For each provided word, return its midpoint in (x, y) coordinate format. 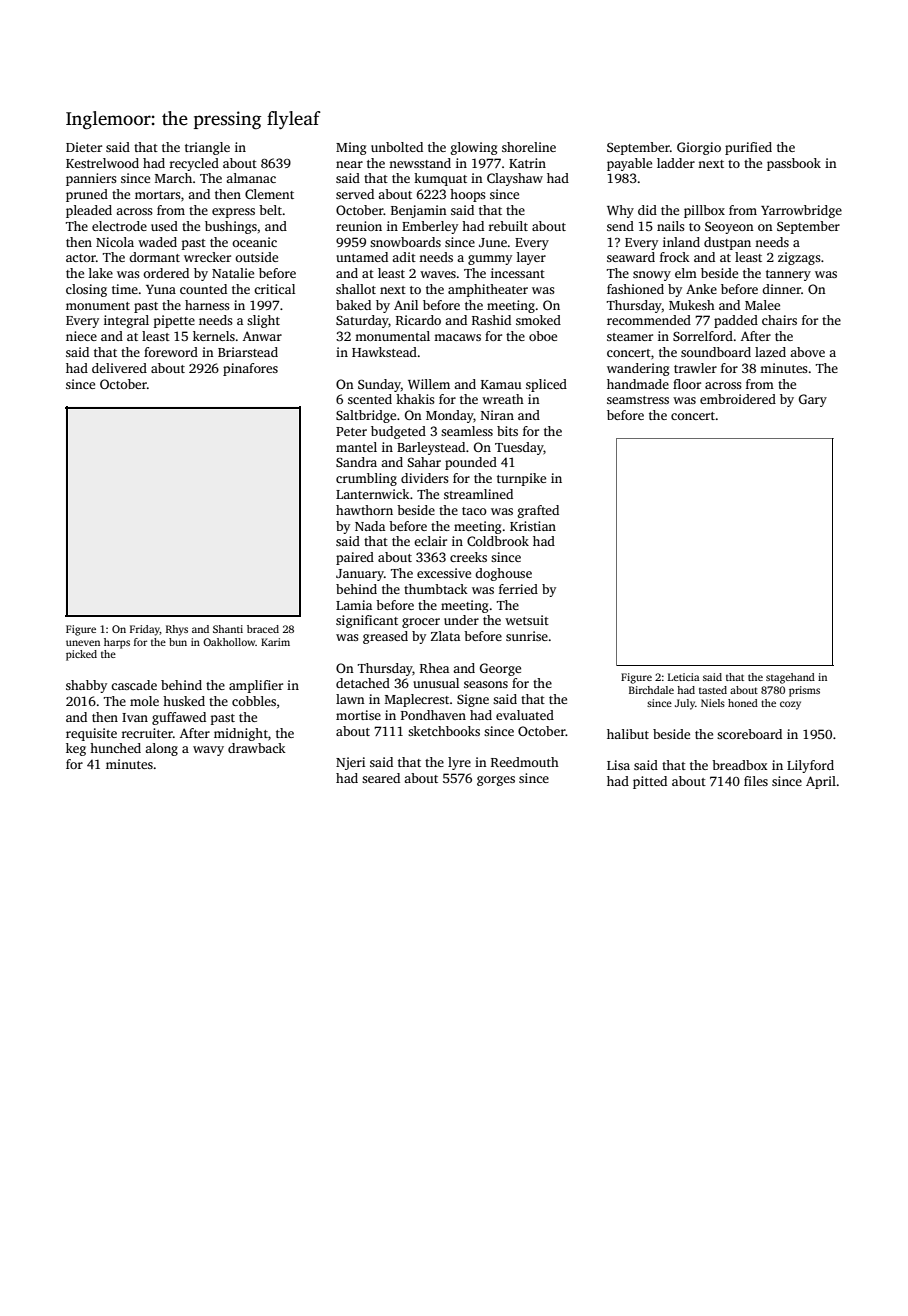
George (500, 669)
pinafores (250, 369)
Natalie (233, 273)
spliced (546, 385)
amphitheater (488, 290)
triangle (207, 148)
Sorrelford (703, 336)
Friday (145, 630)
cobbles (254, 701)
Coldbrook (498, 541)
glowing (474, 148)
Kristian (533, 526)
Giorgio (699, 148)
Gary (813, 400)
